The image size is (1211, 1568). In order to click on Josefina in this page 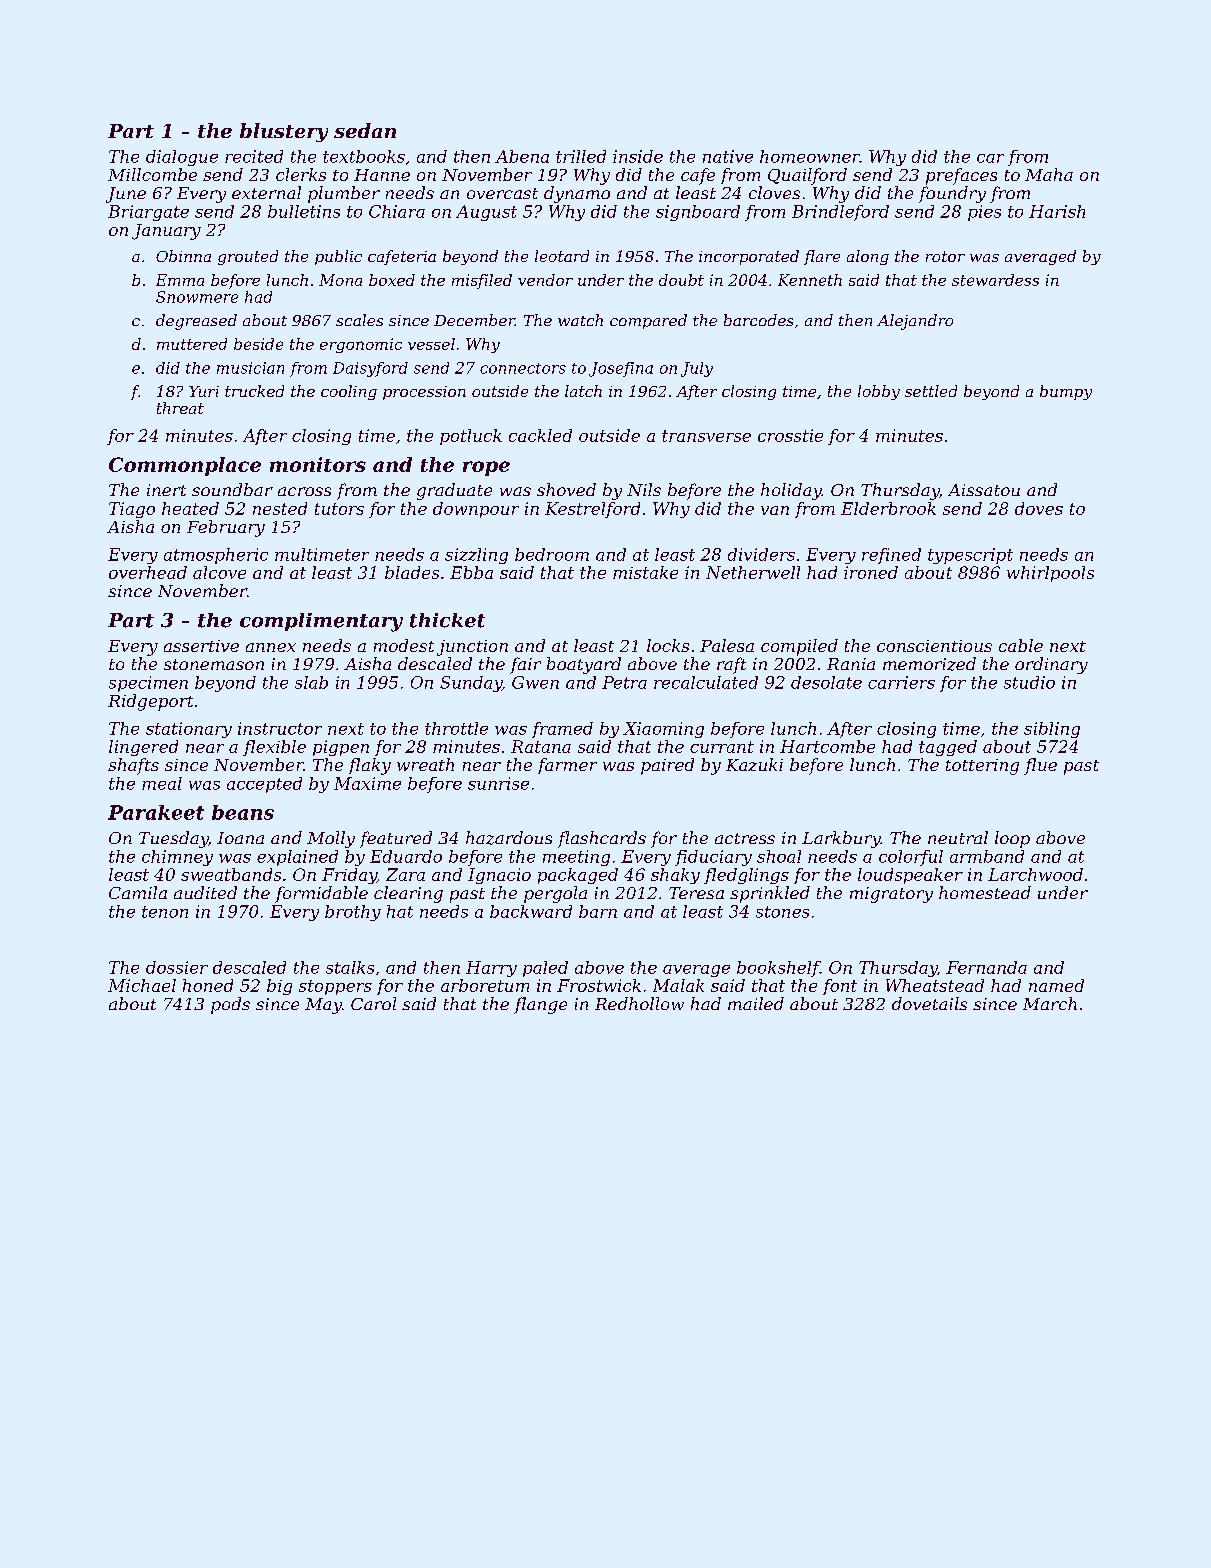, I will do `click(621, 369)`.
